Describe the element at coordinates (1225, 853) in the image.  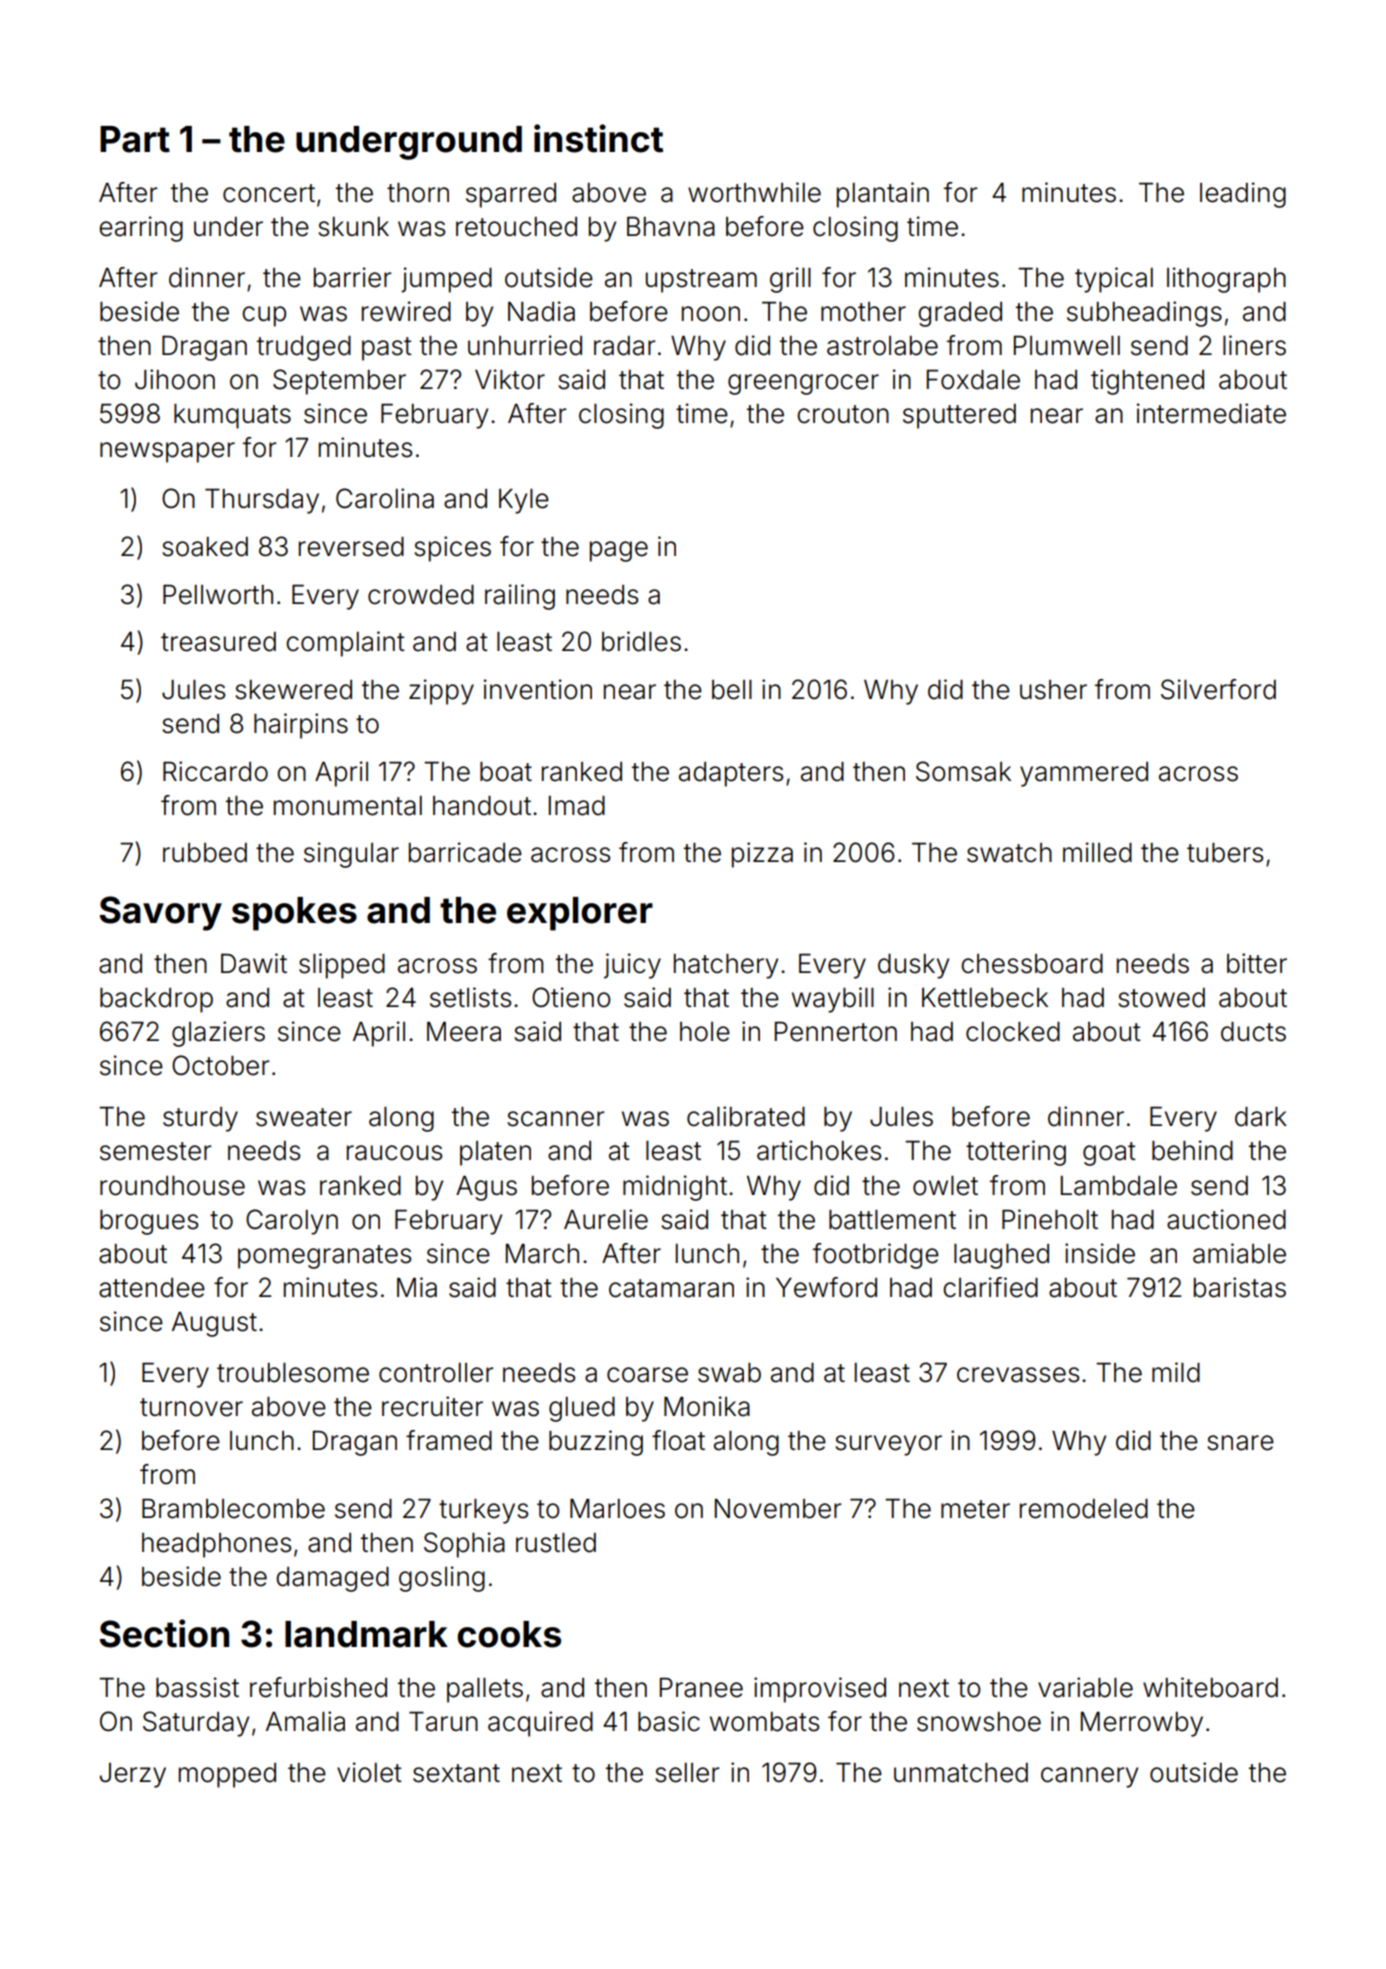
I see `tubers` at that location.
